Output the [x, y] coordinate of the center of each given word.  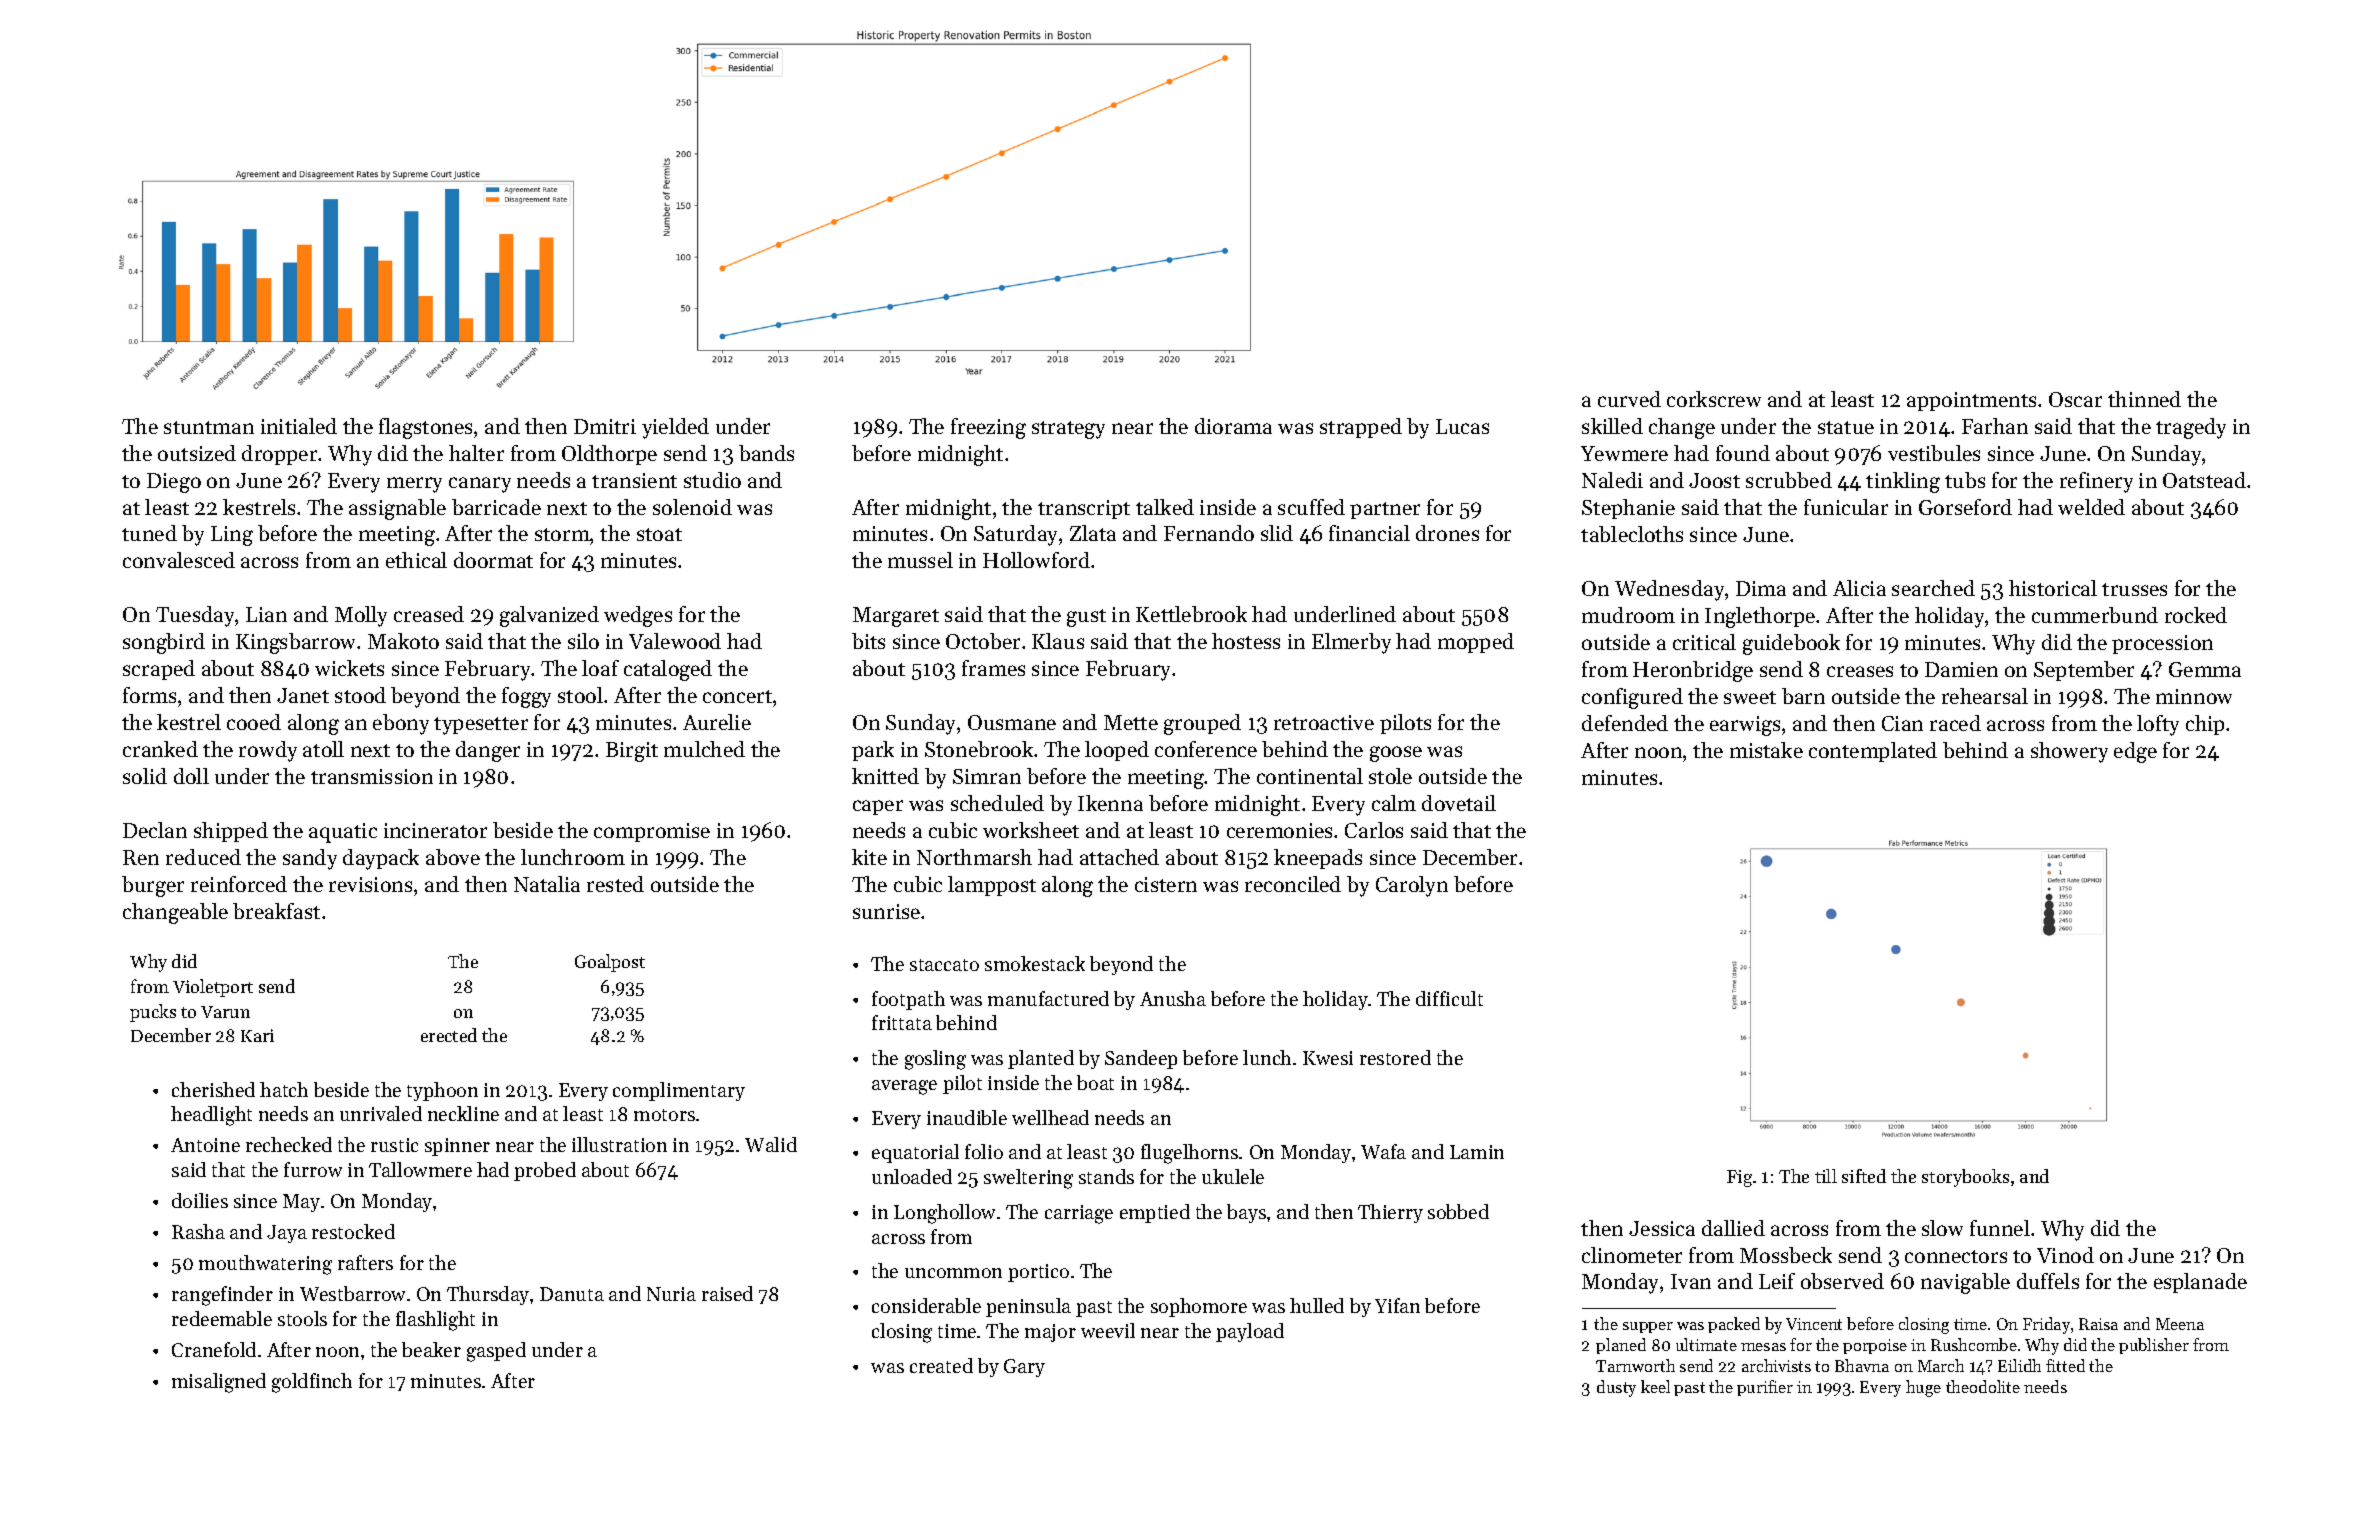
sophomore [1199, 1307]
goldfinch [312, 1383]
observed [1842, 1281]
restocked [353, 1231]
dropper [280, 455]
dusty [1616, 1388]
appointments [1971, 401]
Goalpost [610, 963]
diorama [1233, 426]
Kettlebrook [1191, 614]
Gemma [2205, 669]
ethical [416, 560]
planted [1041, 1059]
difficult [1449, 998]
